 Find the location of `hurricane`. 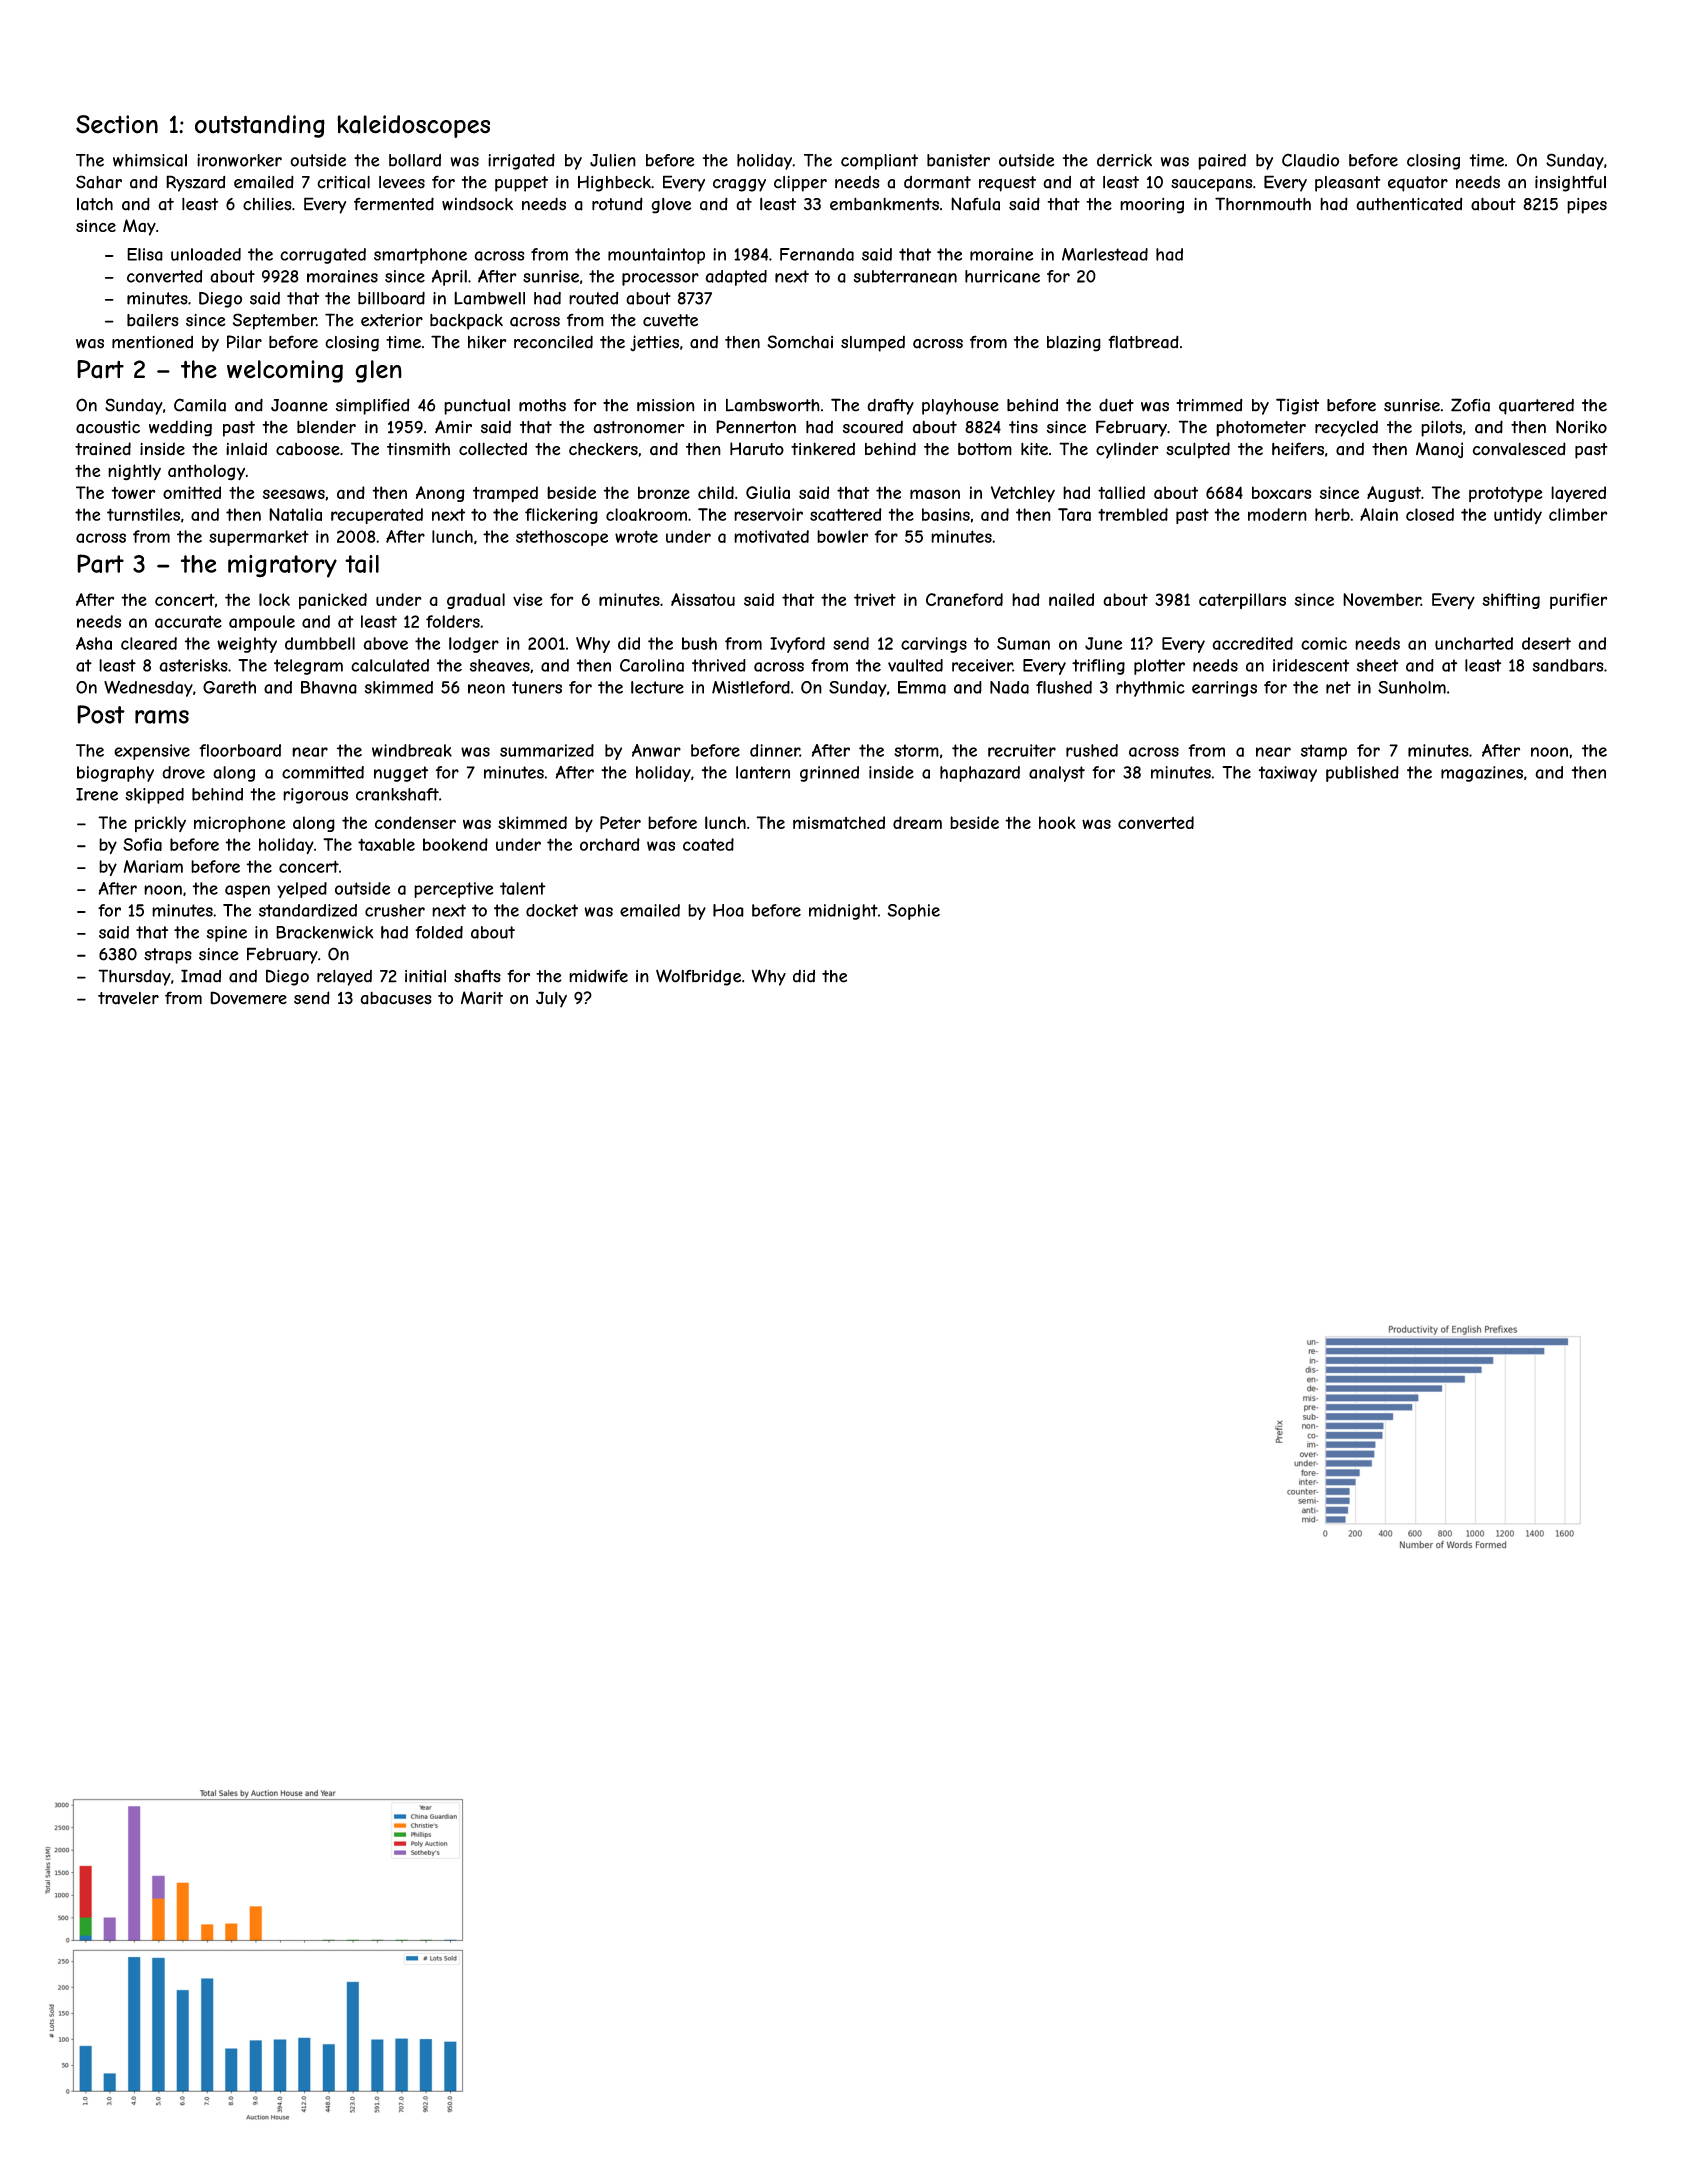

hurricane is located at coordinates (1002, 276).
